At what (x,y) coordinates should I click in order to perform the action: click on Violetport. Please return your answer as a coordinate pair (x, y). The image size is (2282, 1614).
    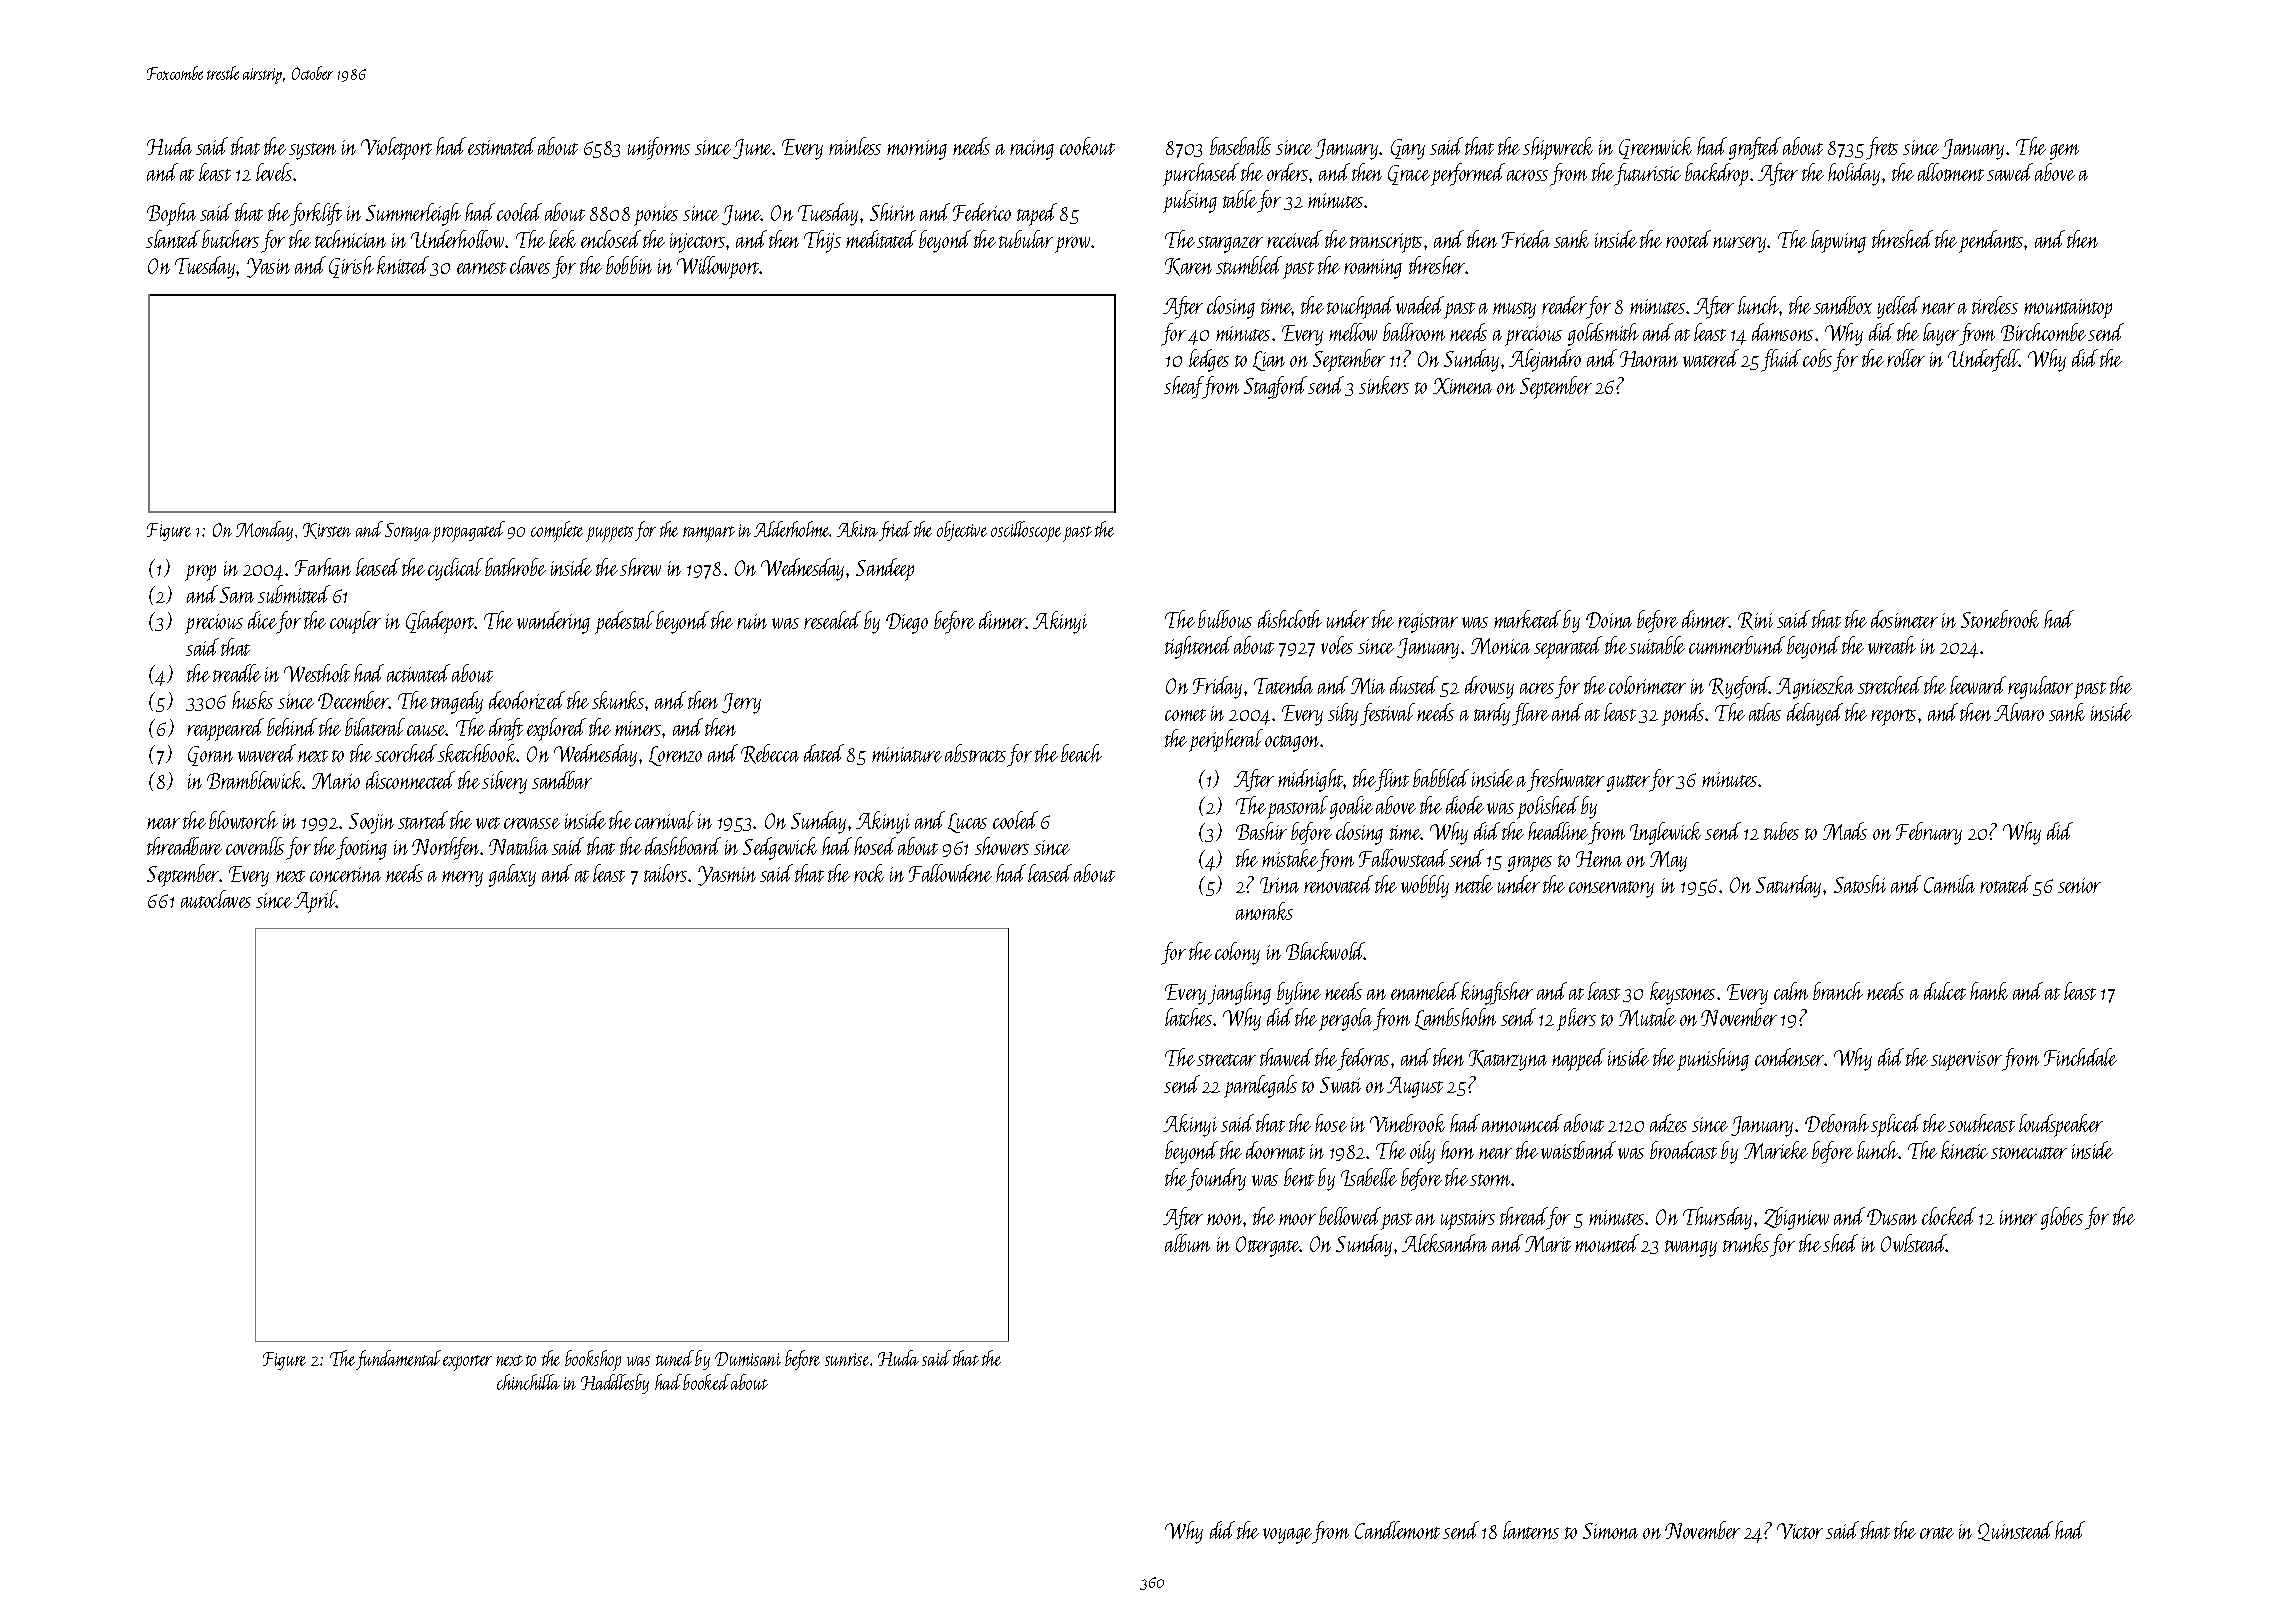
    Looking at the image, I should click on (396, 148).
